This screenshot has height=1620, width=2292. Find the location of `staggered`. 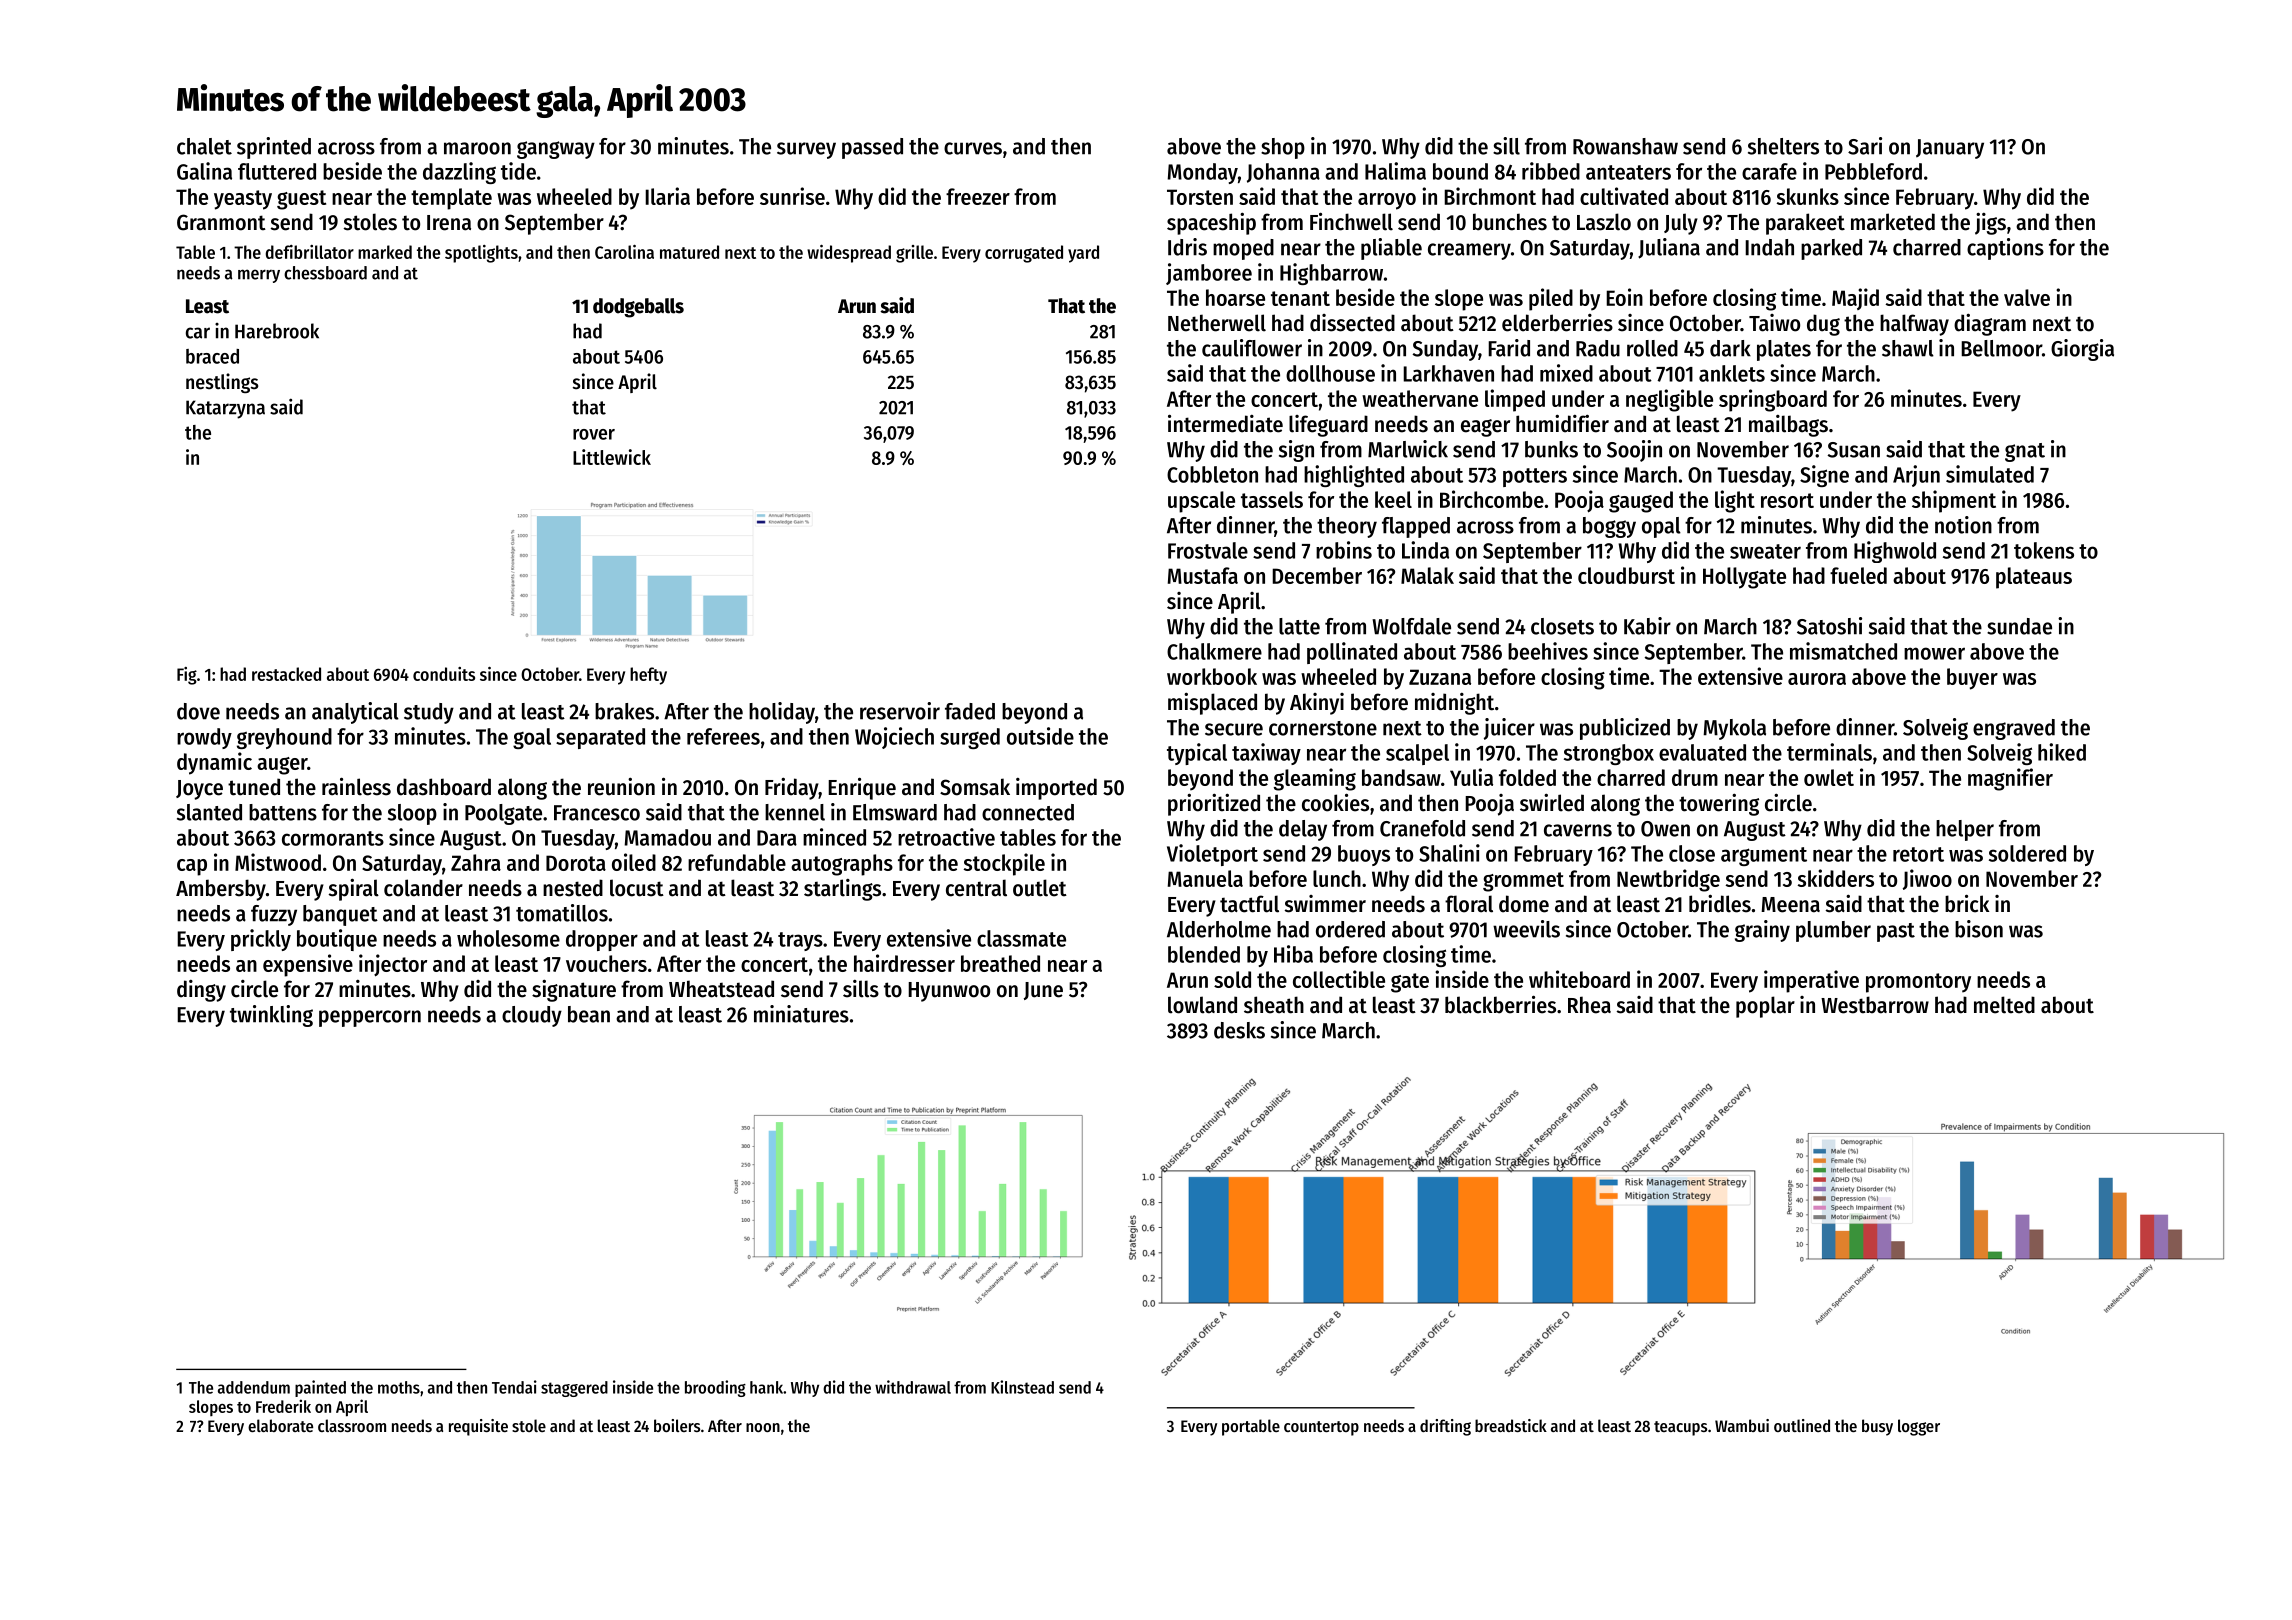

staggered is located at coordinates (574, 1389).
